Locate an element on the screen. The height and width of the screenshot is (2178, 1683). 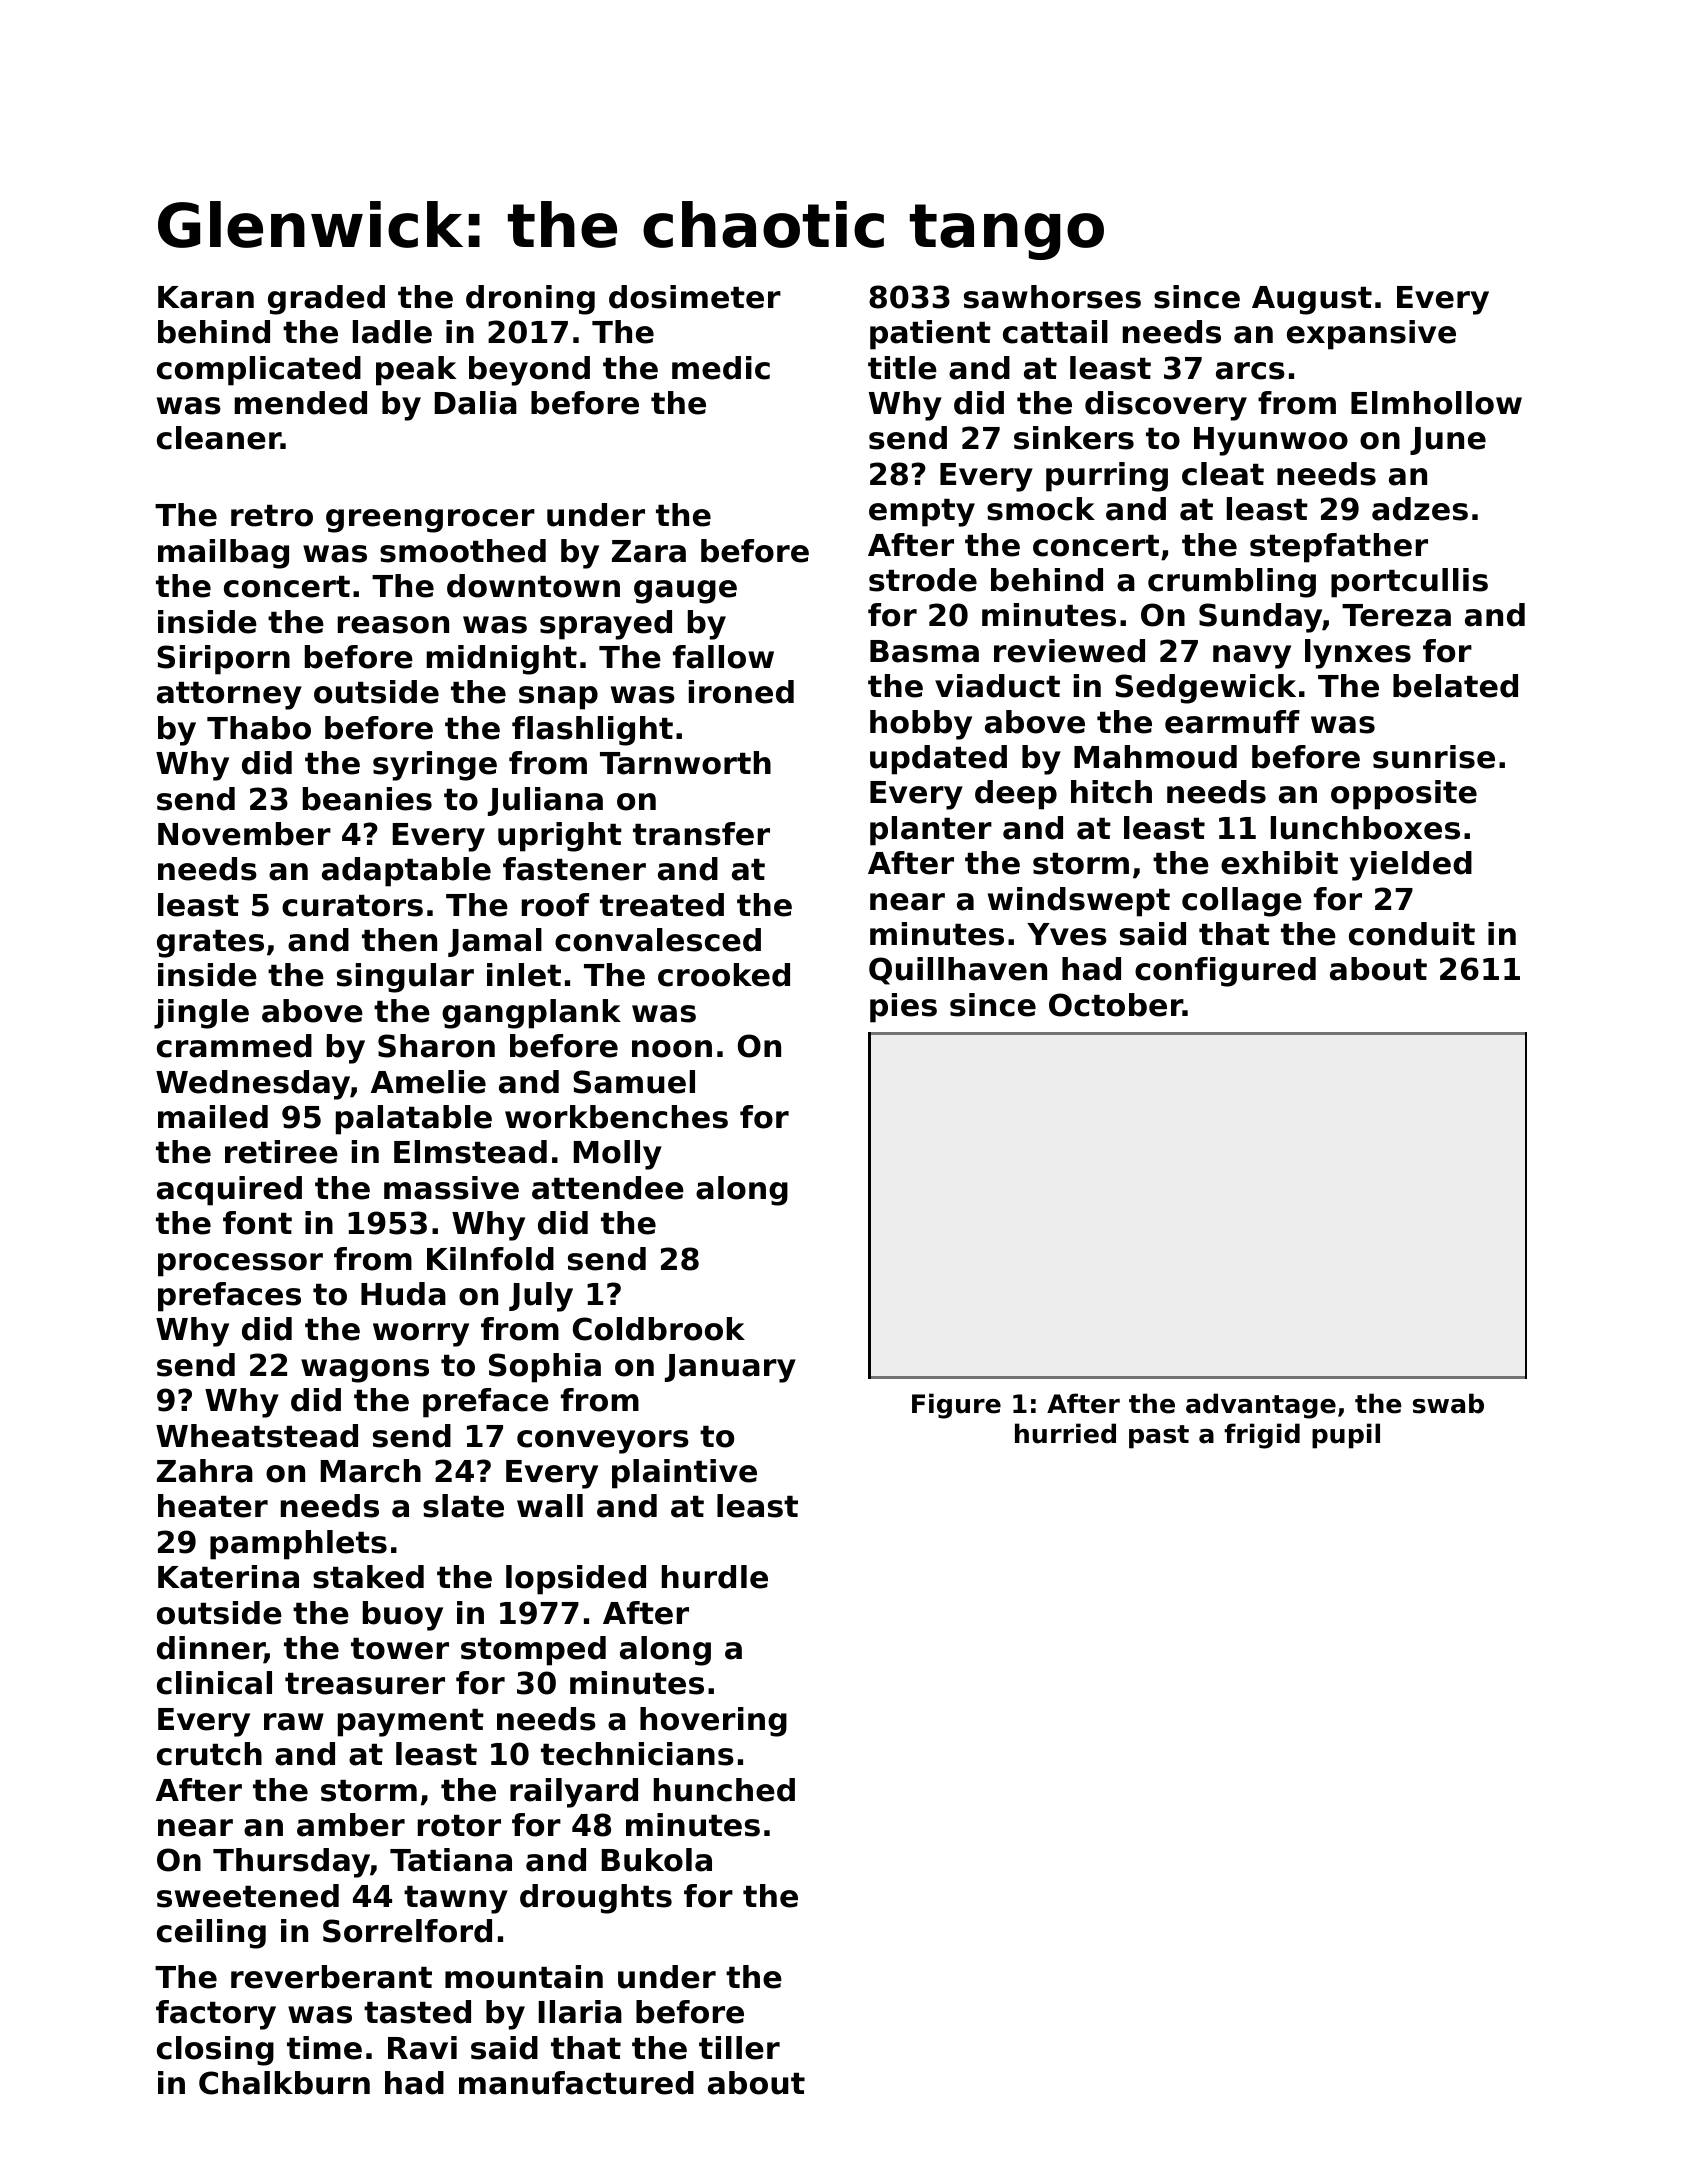
mailed is located at coordinates (213, 1117).
